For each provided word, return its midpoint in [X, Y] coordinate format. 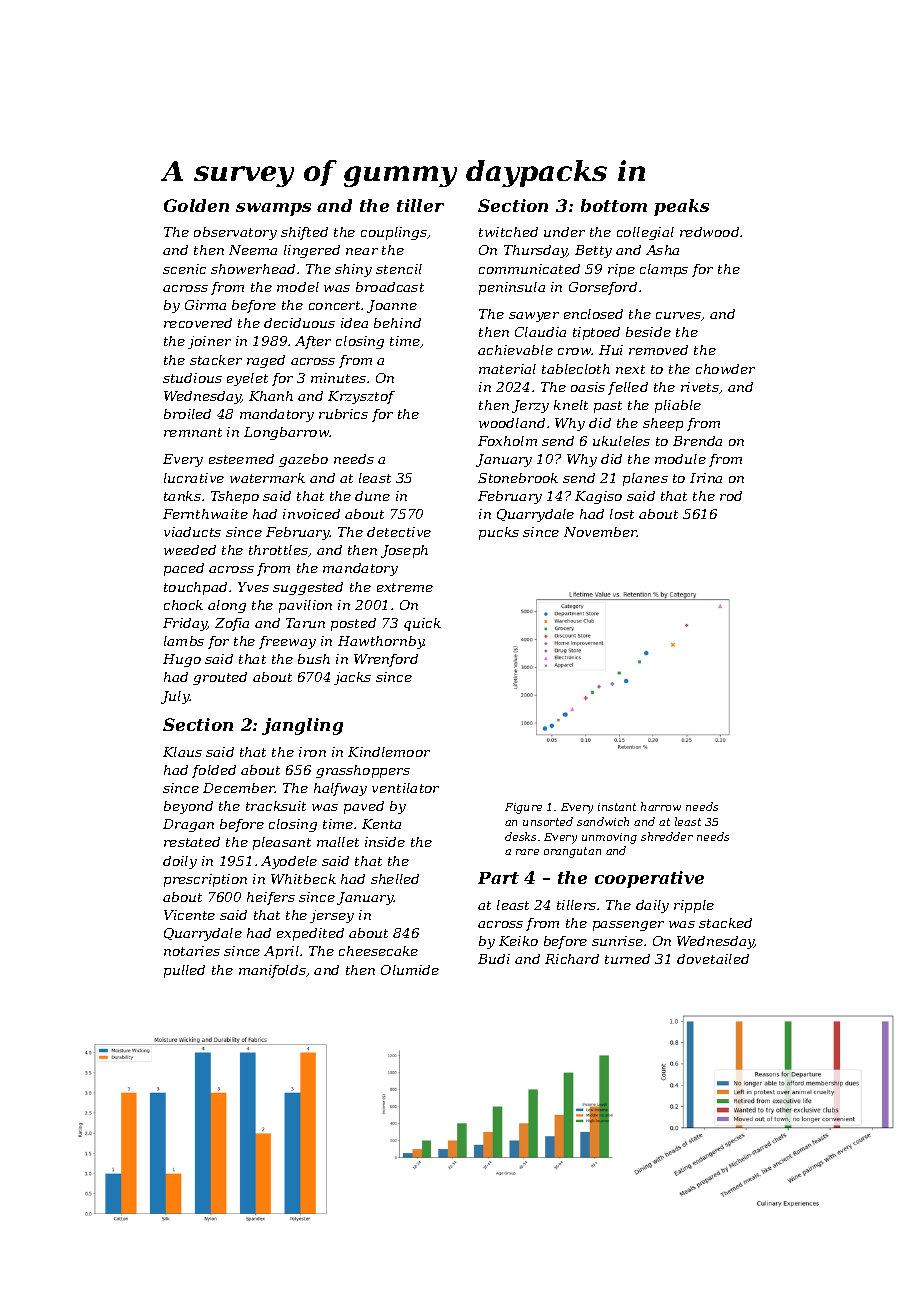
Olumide [410, 970]
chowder [725, 369]
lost [622, 514]
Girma [205, 305]
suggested [308, 588]
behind [397, 323]
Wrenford [386, 660]
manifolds [272, 971]
